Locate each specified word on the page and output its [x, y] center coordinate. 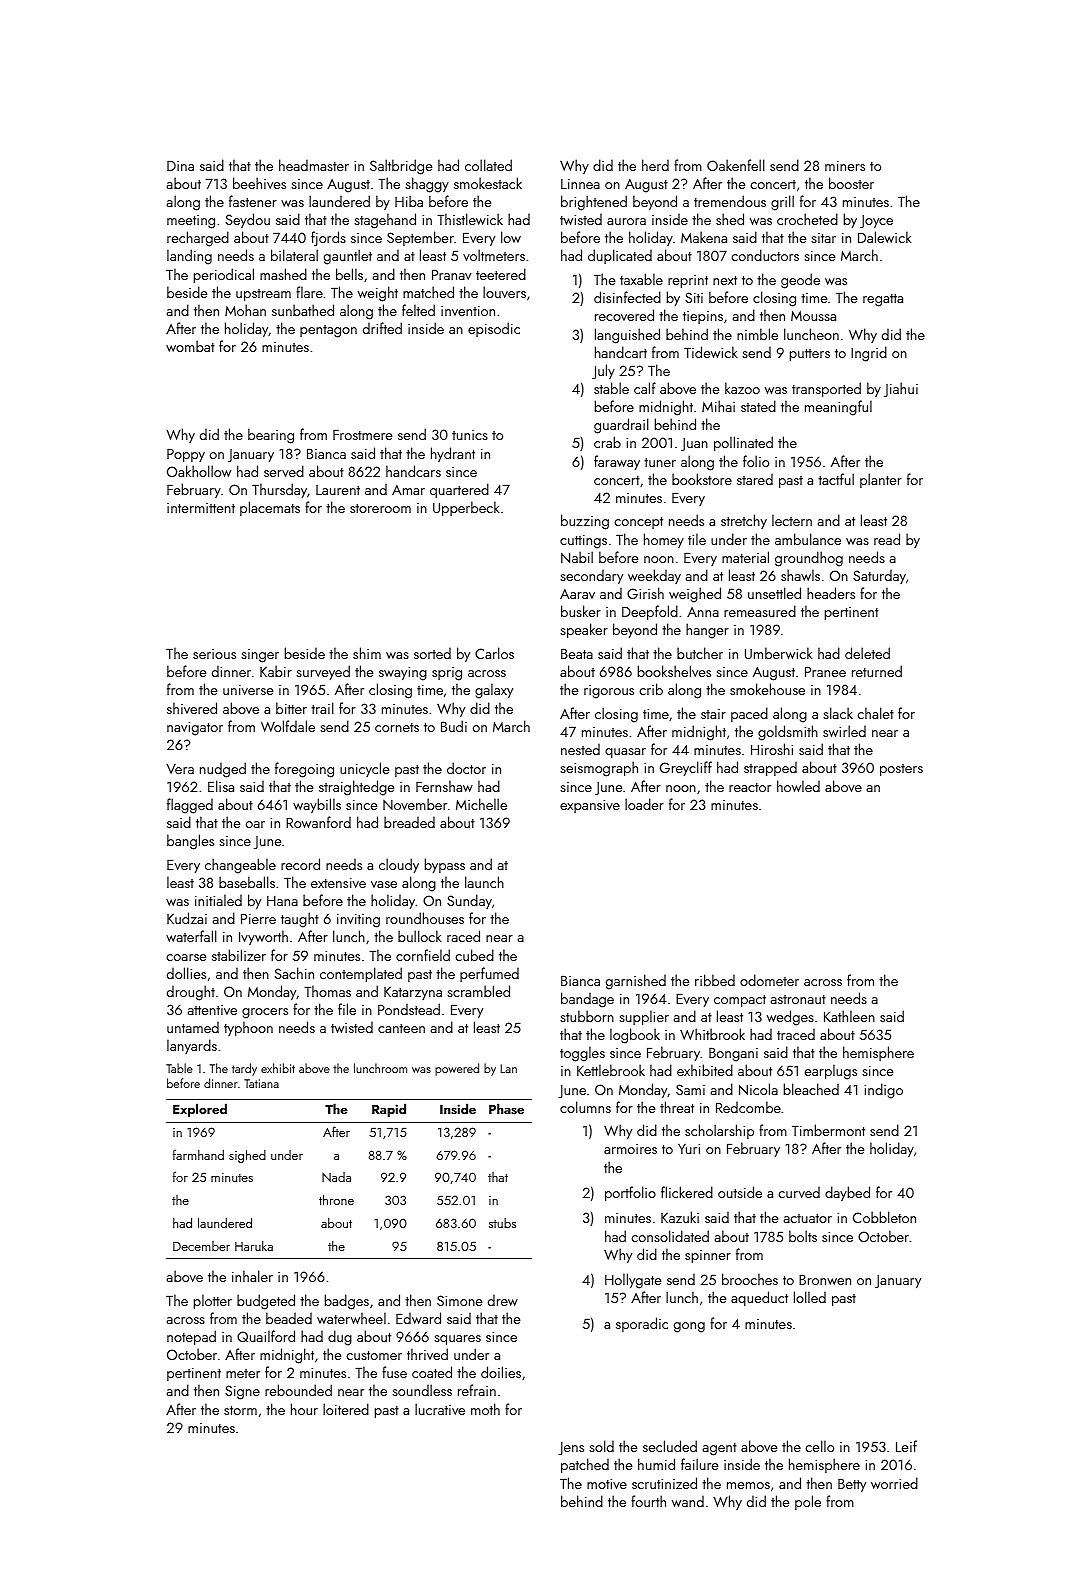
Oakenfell [736, 165]
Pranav [451, 274]
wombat [190, 346]
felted [418, 310]
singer [260, 656]
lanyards [192, 1046]
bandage [587, 1000]
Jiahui [901, 389]
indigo [883, 1091]
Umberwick [779, 653]
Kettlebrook [611, 1070]
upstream [263, 295]
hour [304, 1409]
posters [901, 770]
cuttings [583, 542]
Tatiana [261, 1083]
